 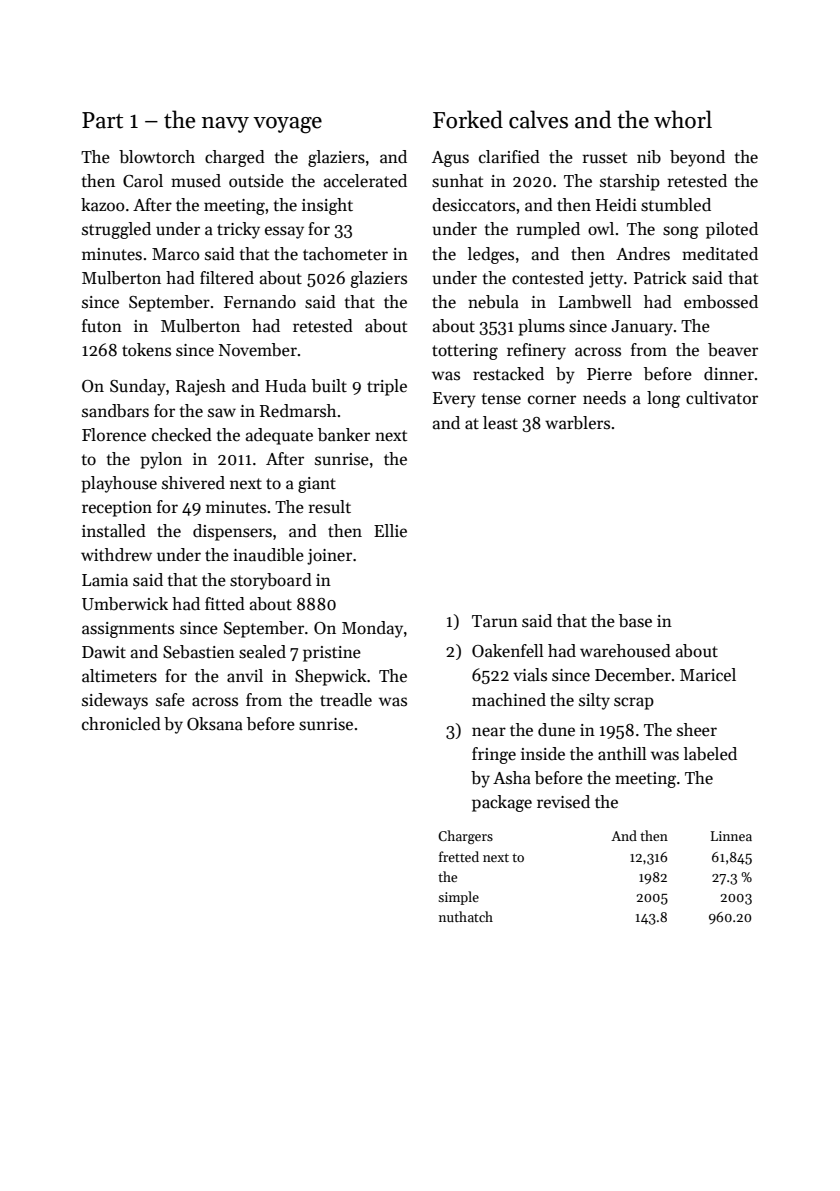 I want to click on Forked, so click(x=468, y=119).
